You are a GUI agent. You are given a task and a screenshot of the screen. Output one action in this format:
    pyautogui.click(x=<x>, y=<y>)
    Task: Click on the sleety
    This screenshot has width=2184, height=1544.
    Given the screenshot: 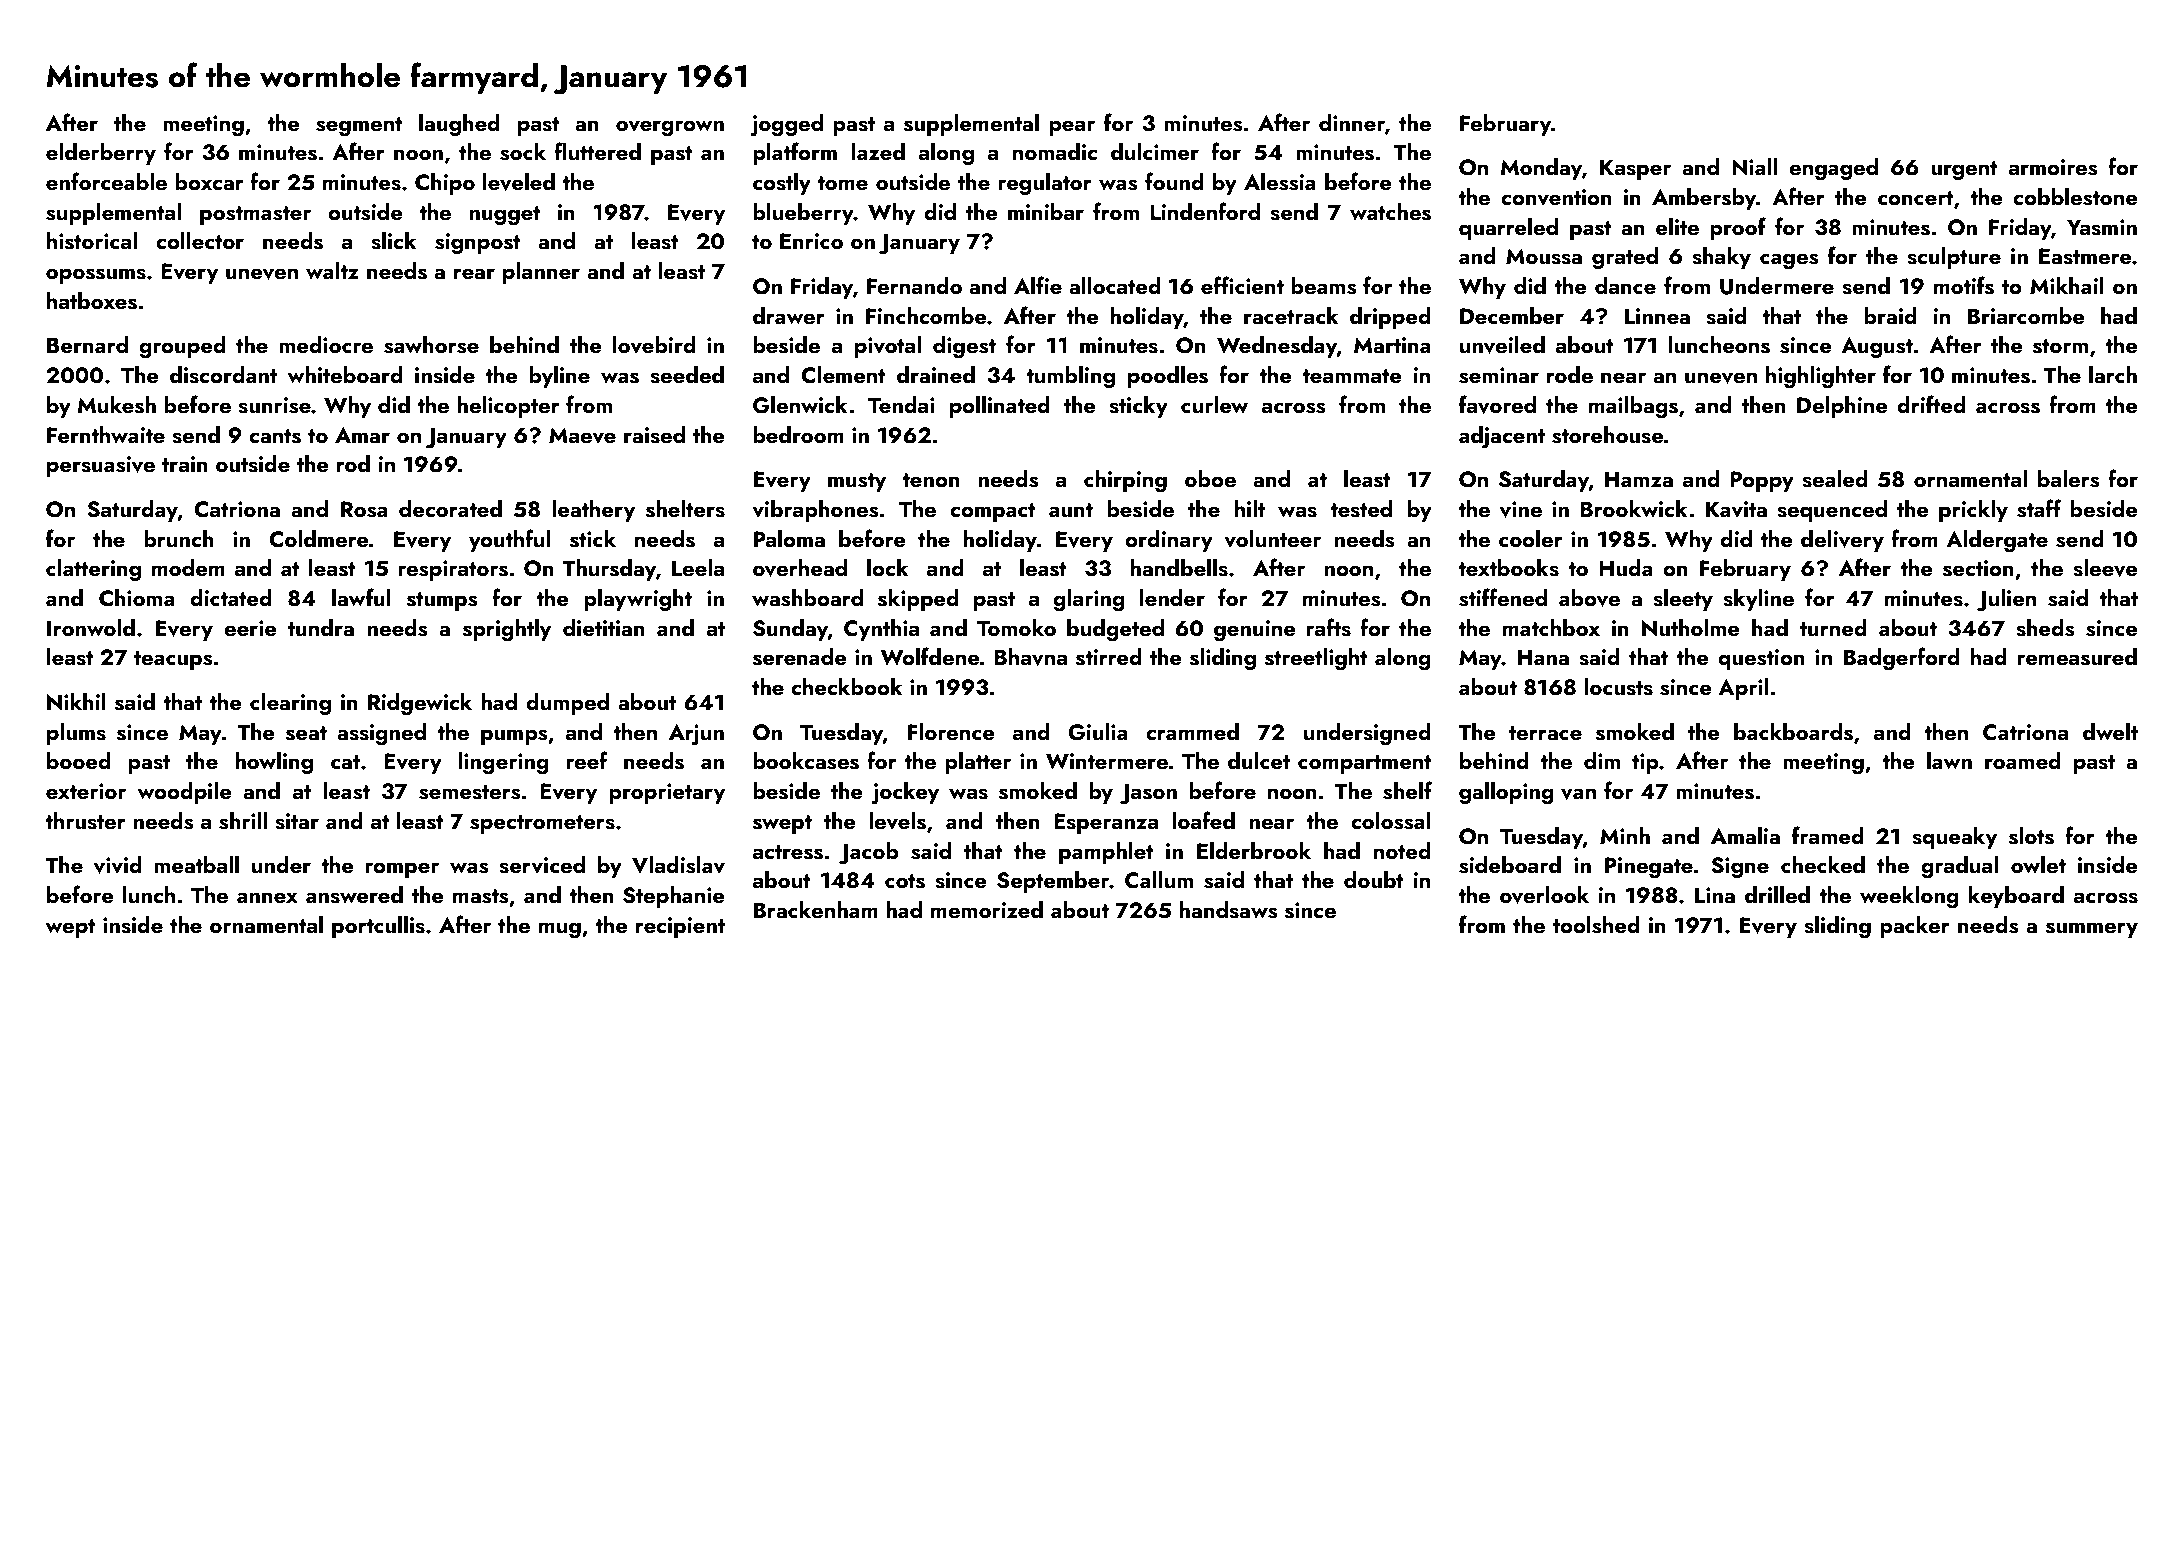 What is the action you would take?
    pyautogui.click(x=1683, y=600)
